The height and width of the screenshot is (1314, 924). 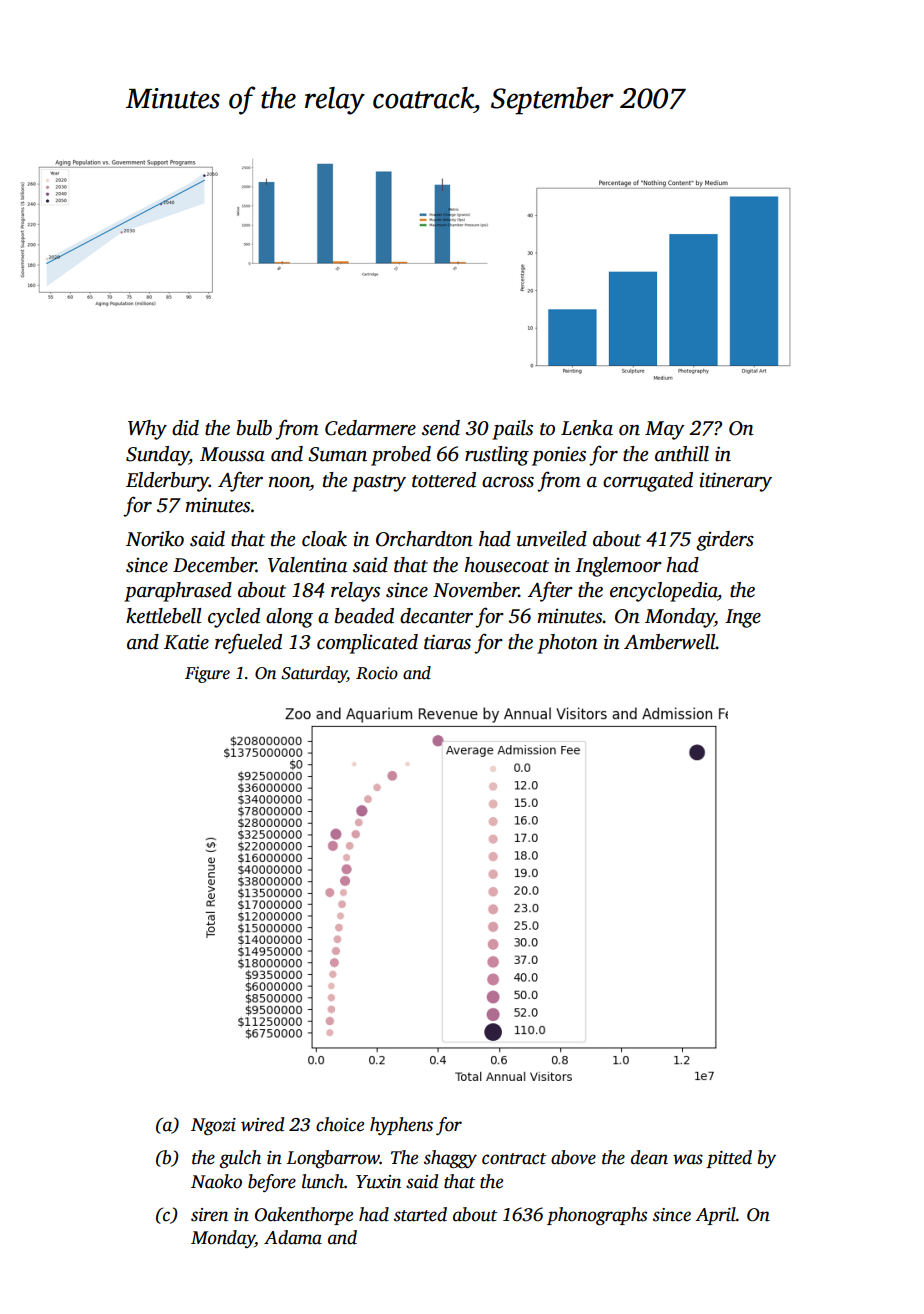 What do you see at coordinates (512, 430) in the screenshot?
I see `pails` at bounding box center [512, 430].
